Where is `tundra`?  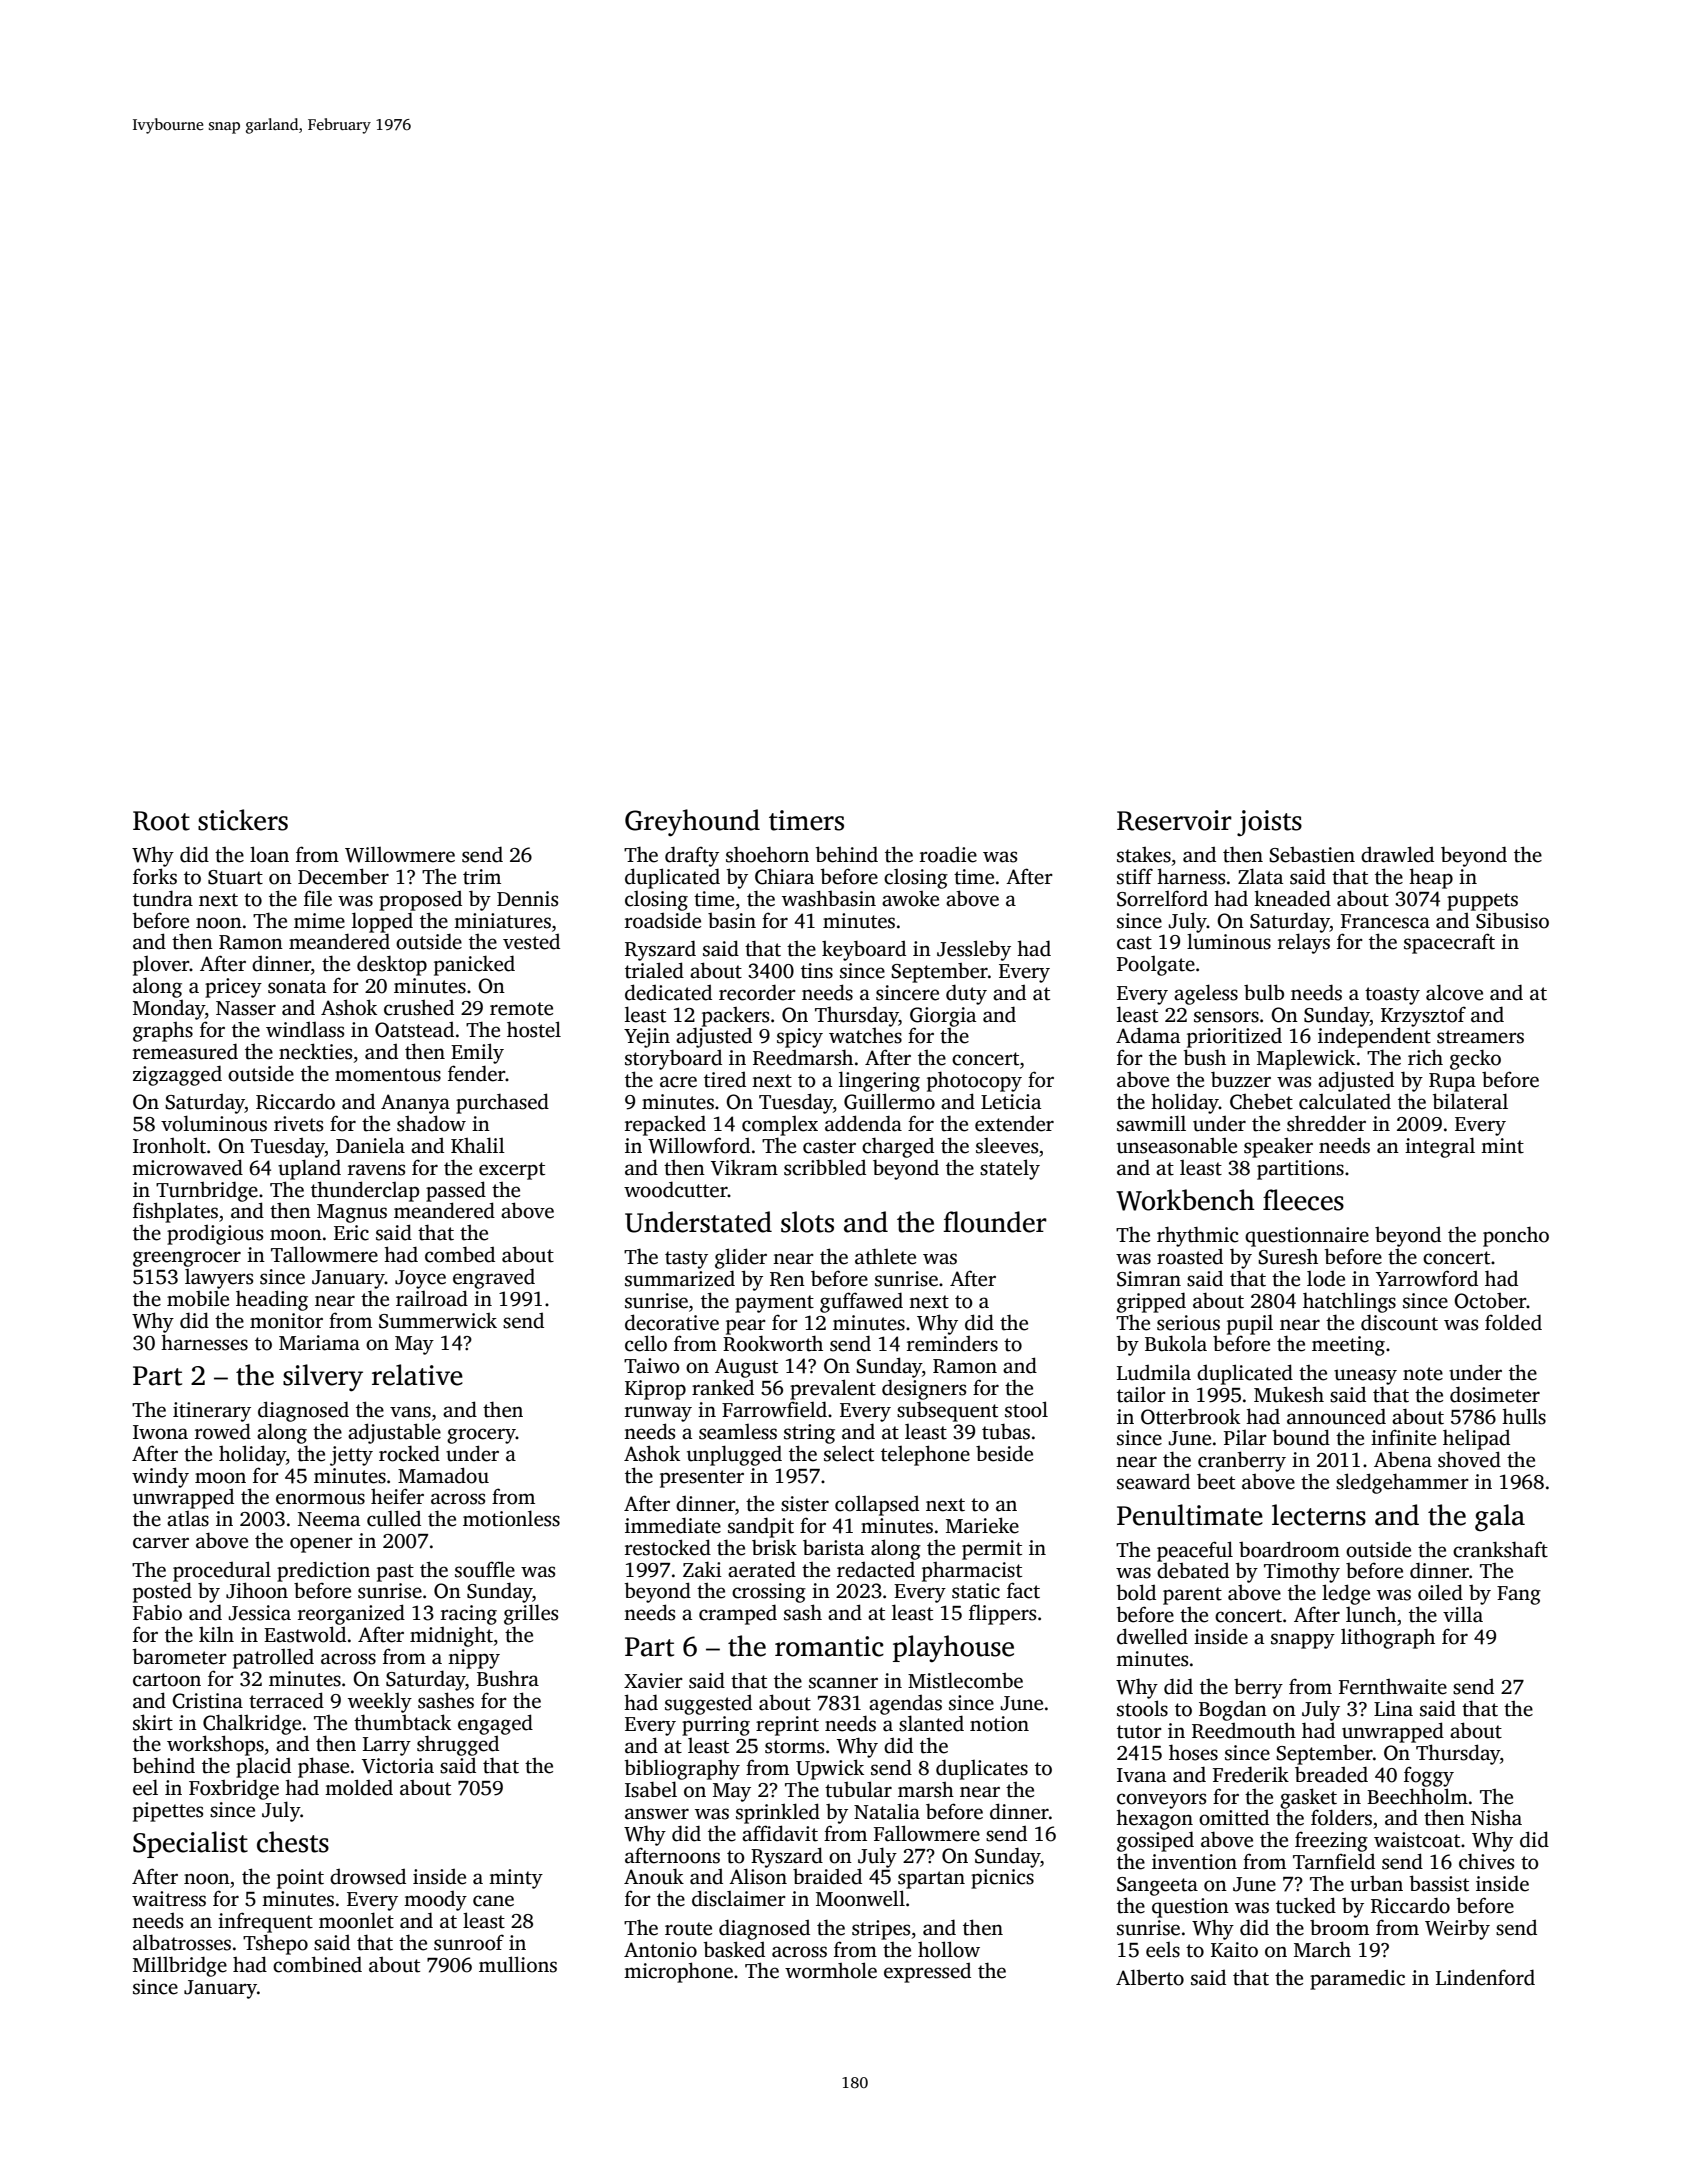
tundra is located at coordinates (163, 898).
